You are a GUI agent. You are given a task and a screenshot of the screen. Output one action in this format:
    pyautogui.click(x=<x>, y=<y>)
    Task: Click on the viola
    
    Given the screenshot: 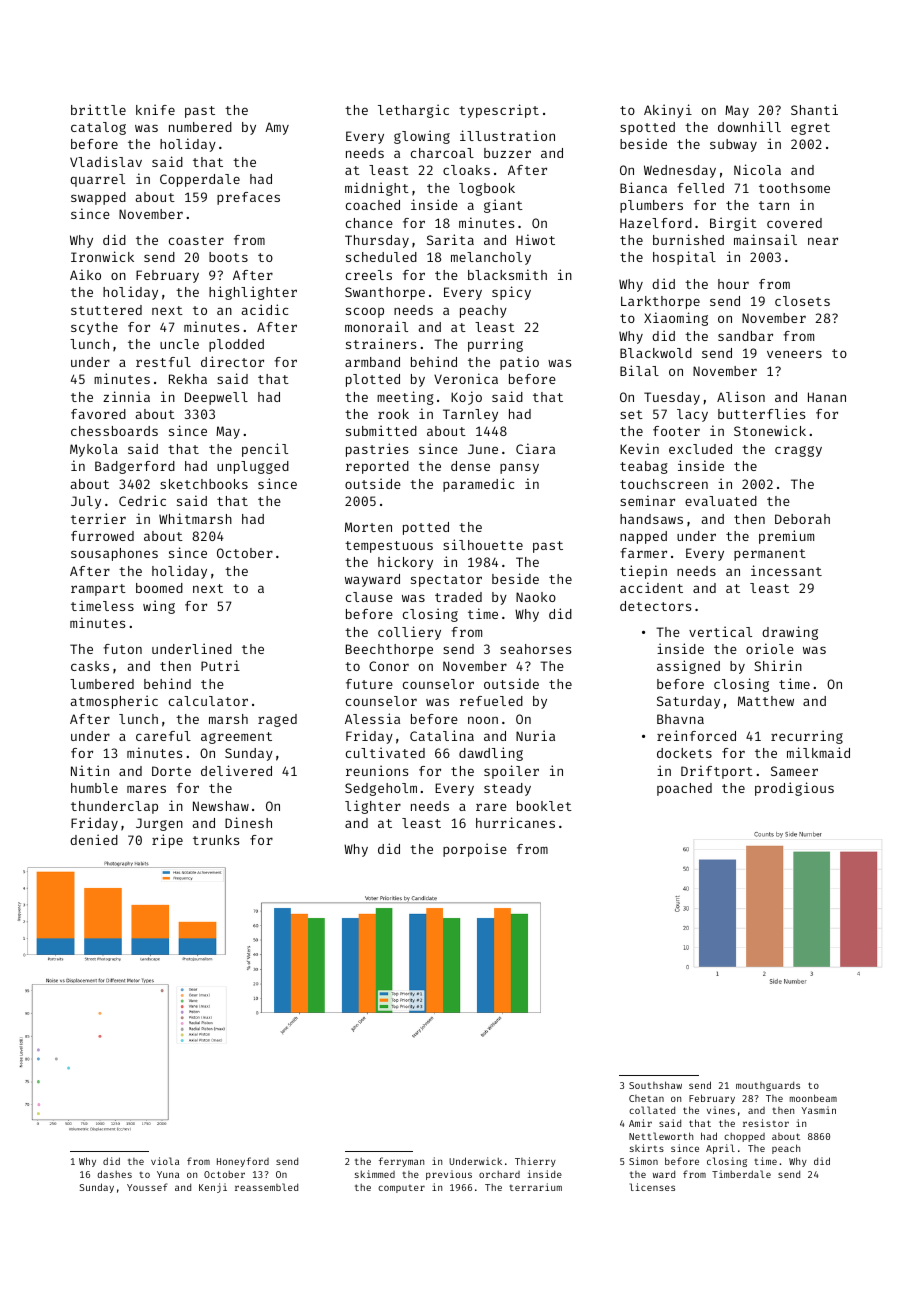 What is the action you would take?
    pyautogui.click(x=165, y=1161)
